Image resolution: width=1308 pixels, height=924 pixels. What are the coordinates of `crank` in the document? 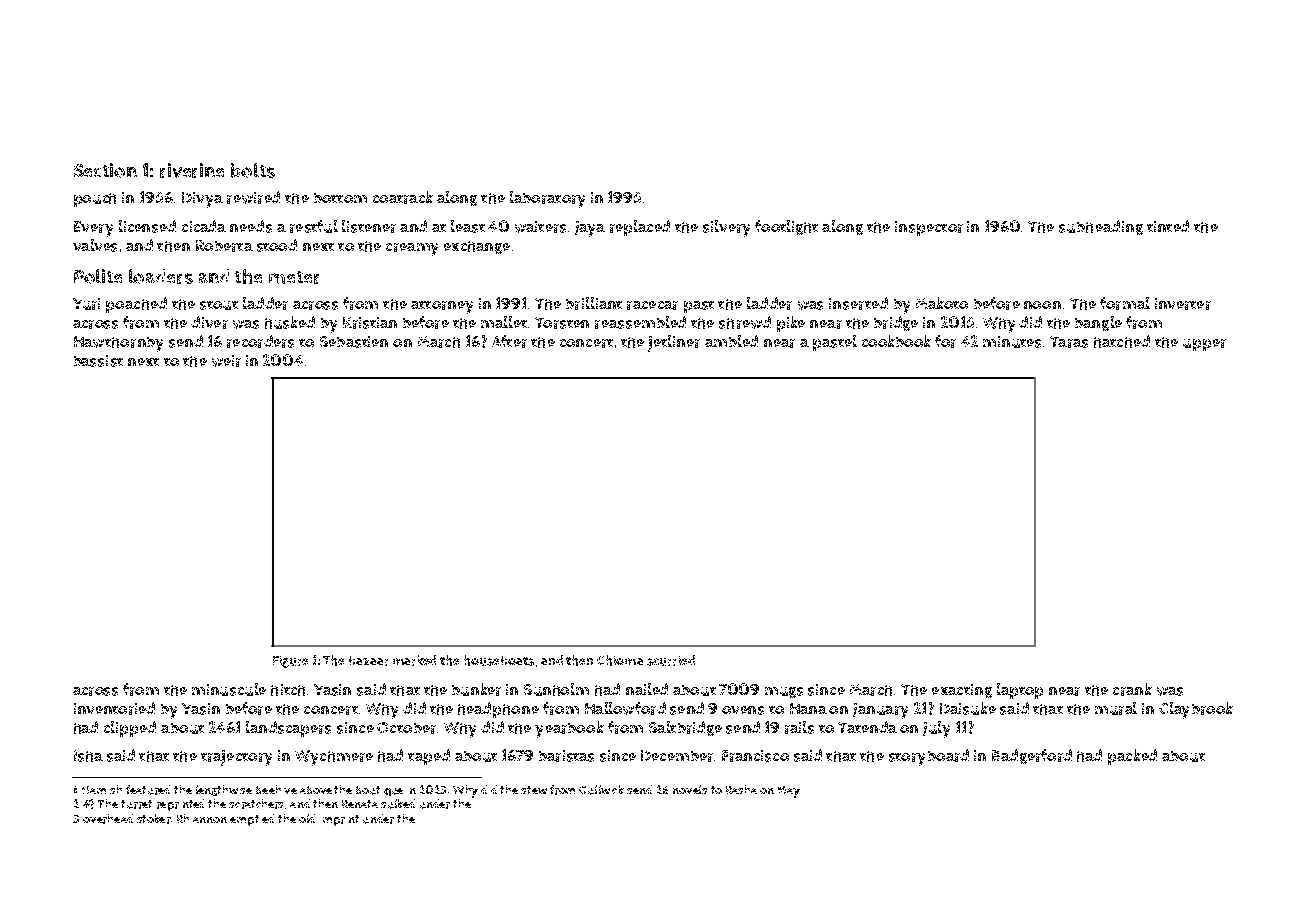 It's located at (1132, 689).
